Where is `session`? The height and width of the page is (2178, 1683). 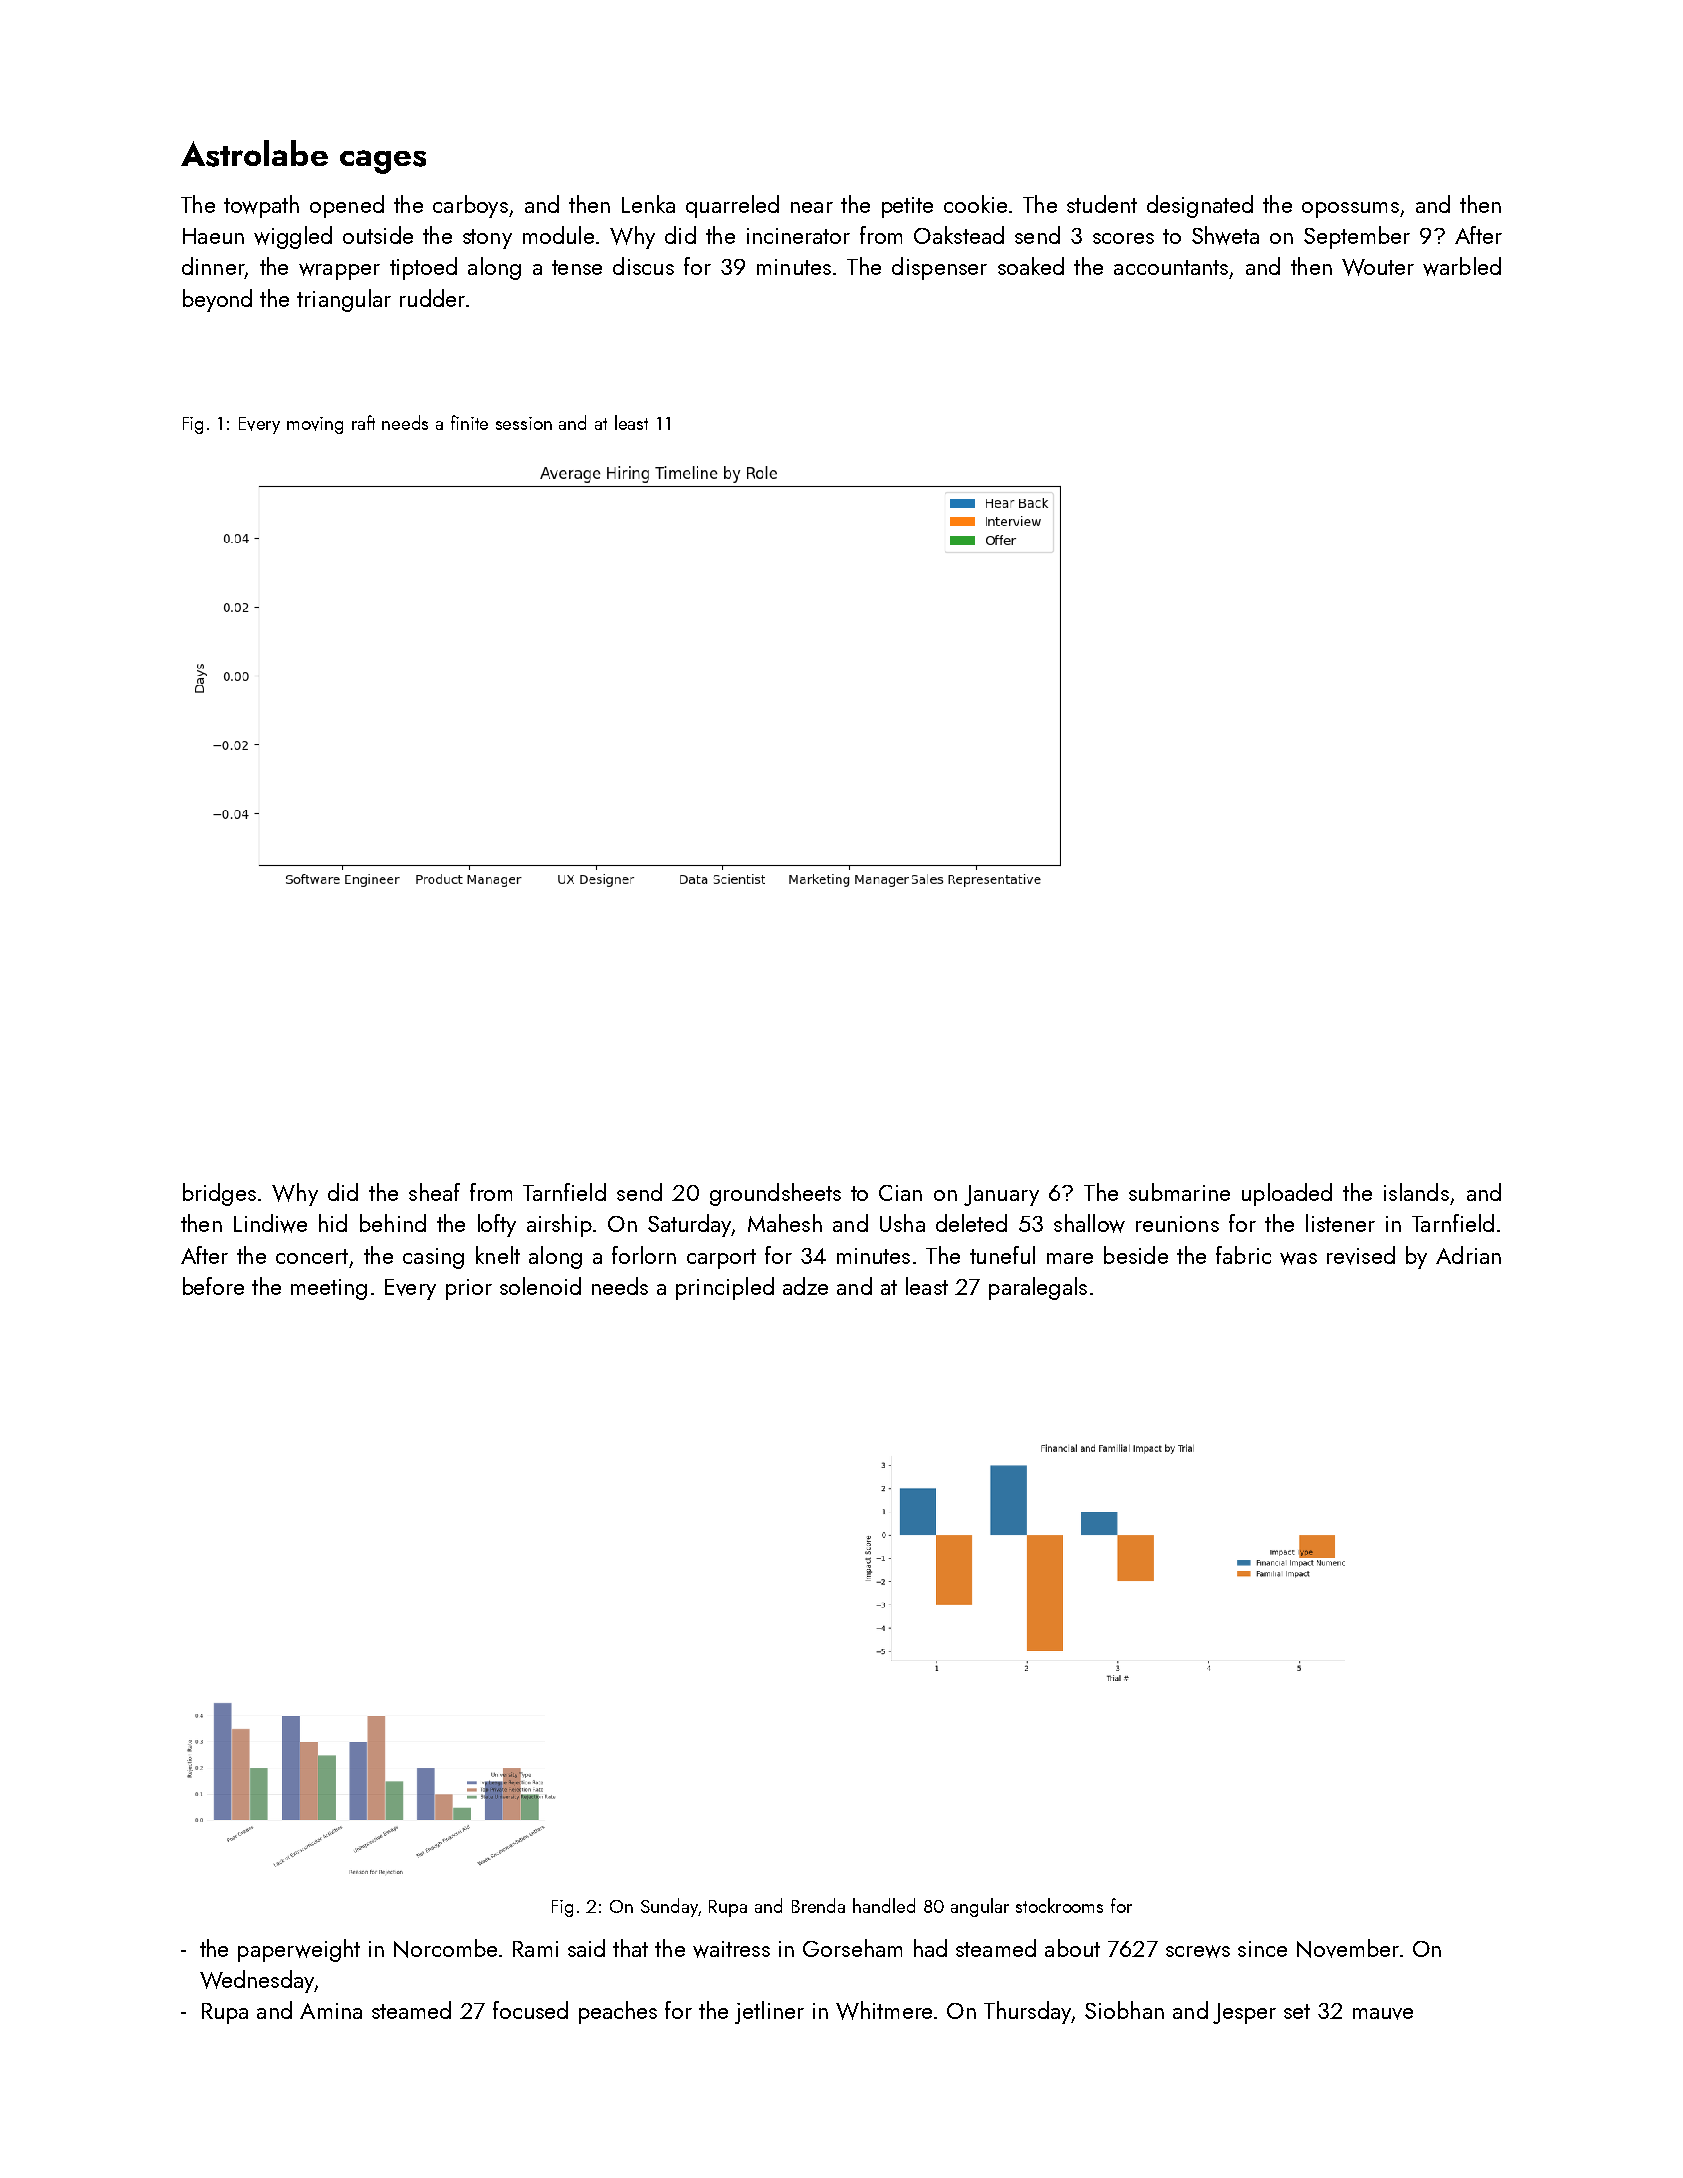
session is located at coordinates (524, 423).
